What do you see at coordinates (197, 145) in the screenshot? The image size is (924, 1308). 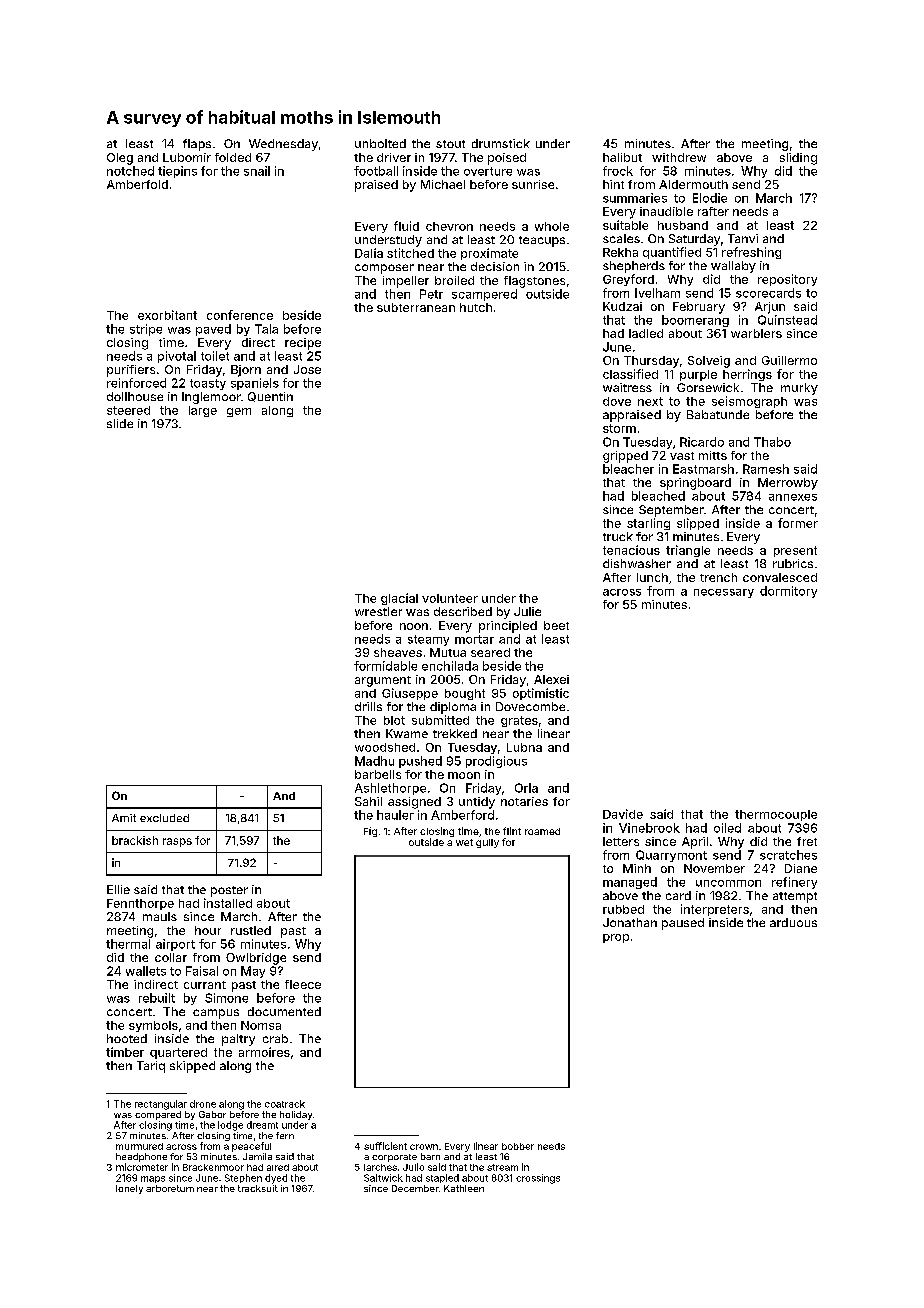 I see `flaps` at bounding box center [197, 145].
